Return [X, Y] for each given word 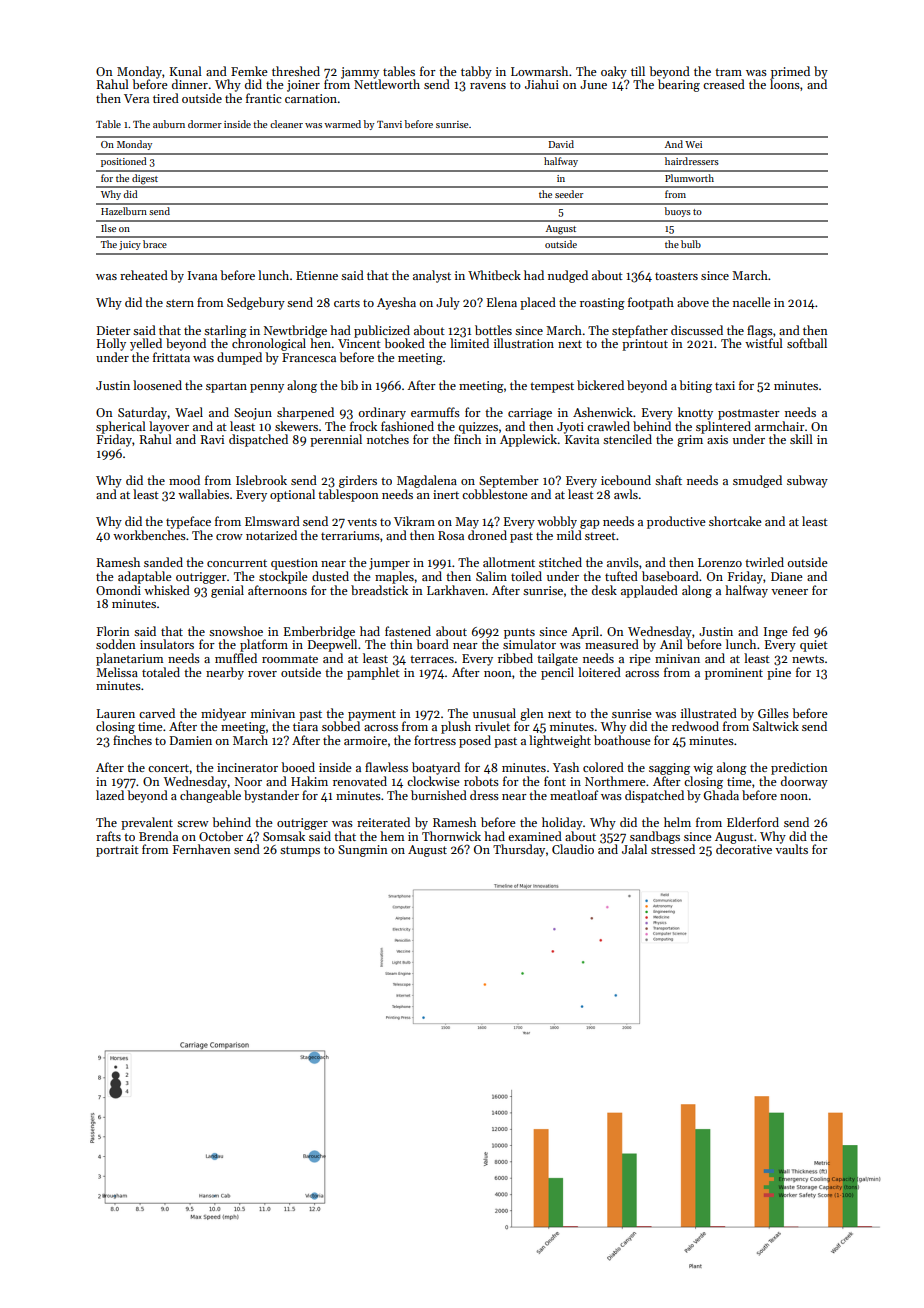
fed [800, 631]
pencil [557, 673]
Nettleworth [387, 84]
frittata [171, 357]
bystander [271, 796]
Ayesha [396, 303]
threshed [296, 71]
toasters [676, 276]
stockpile [283, 577]
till [638, 71]
